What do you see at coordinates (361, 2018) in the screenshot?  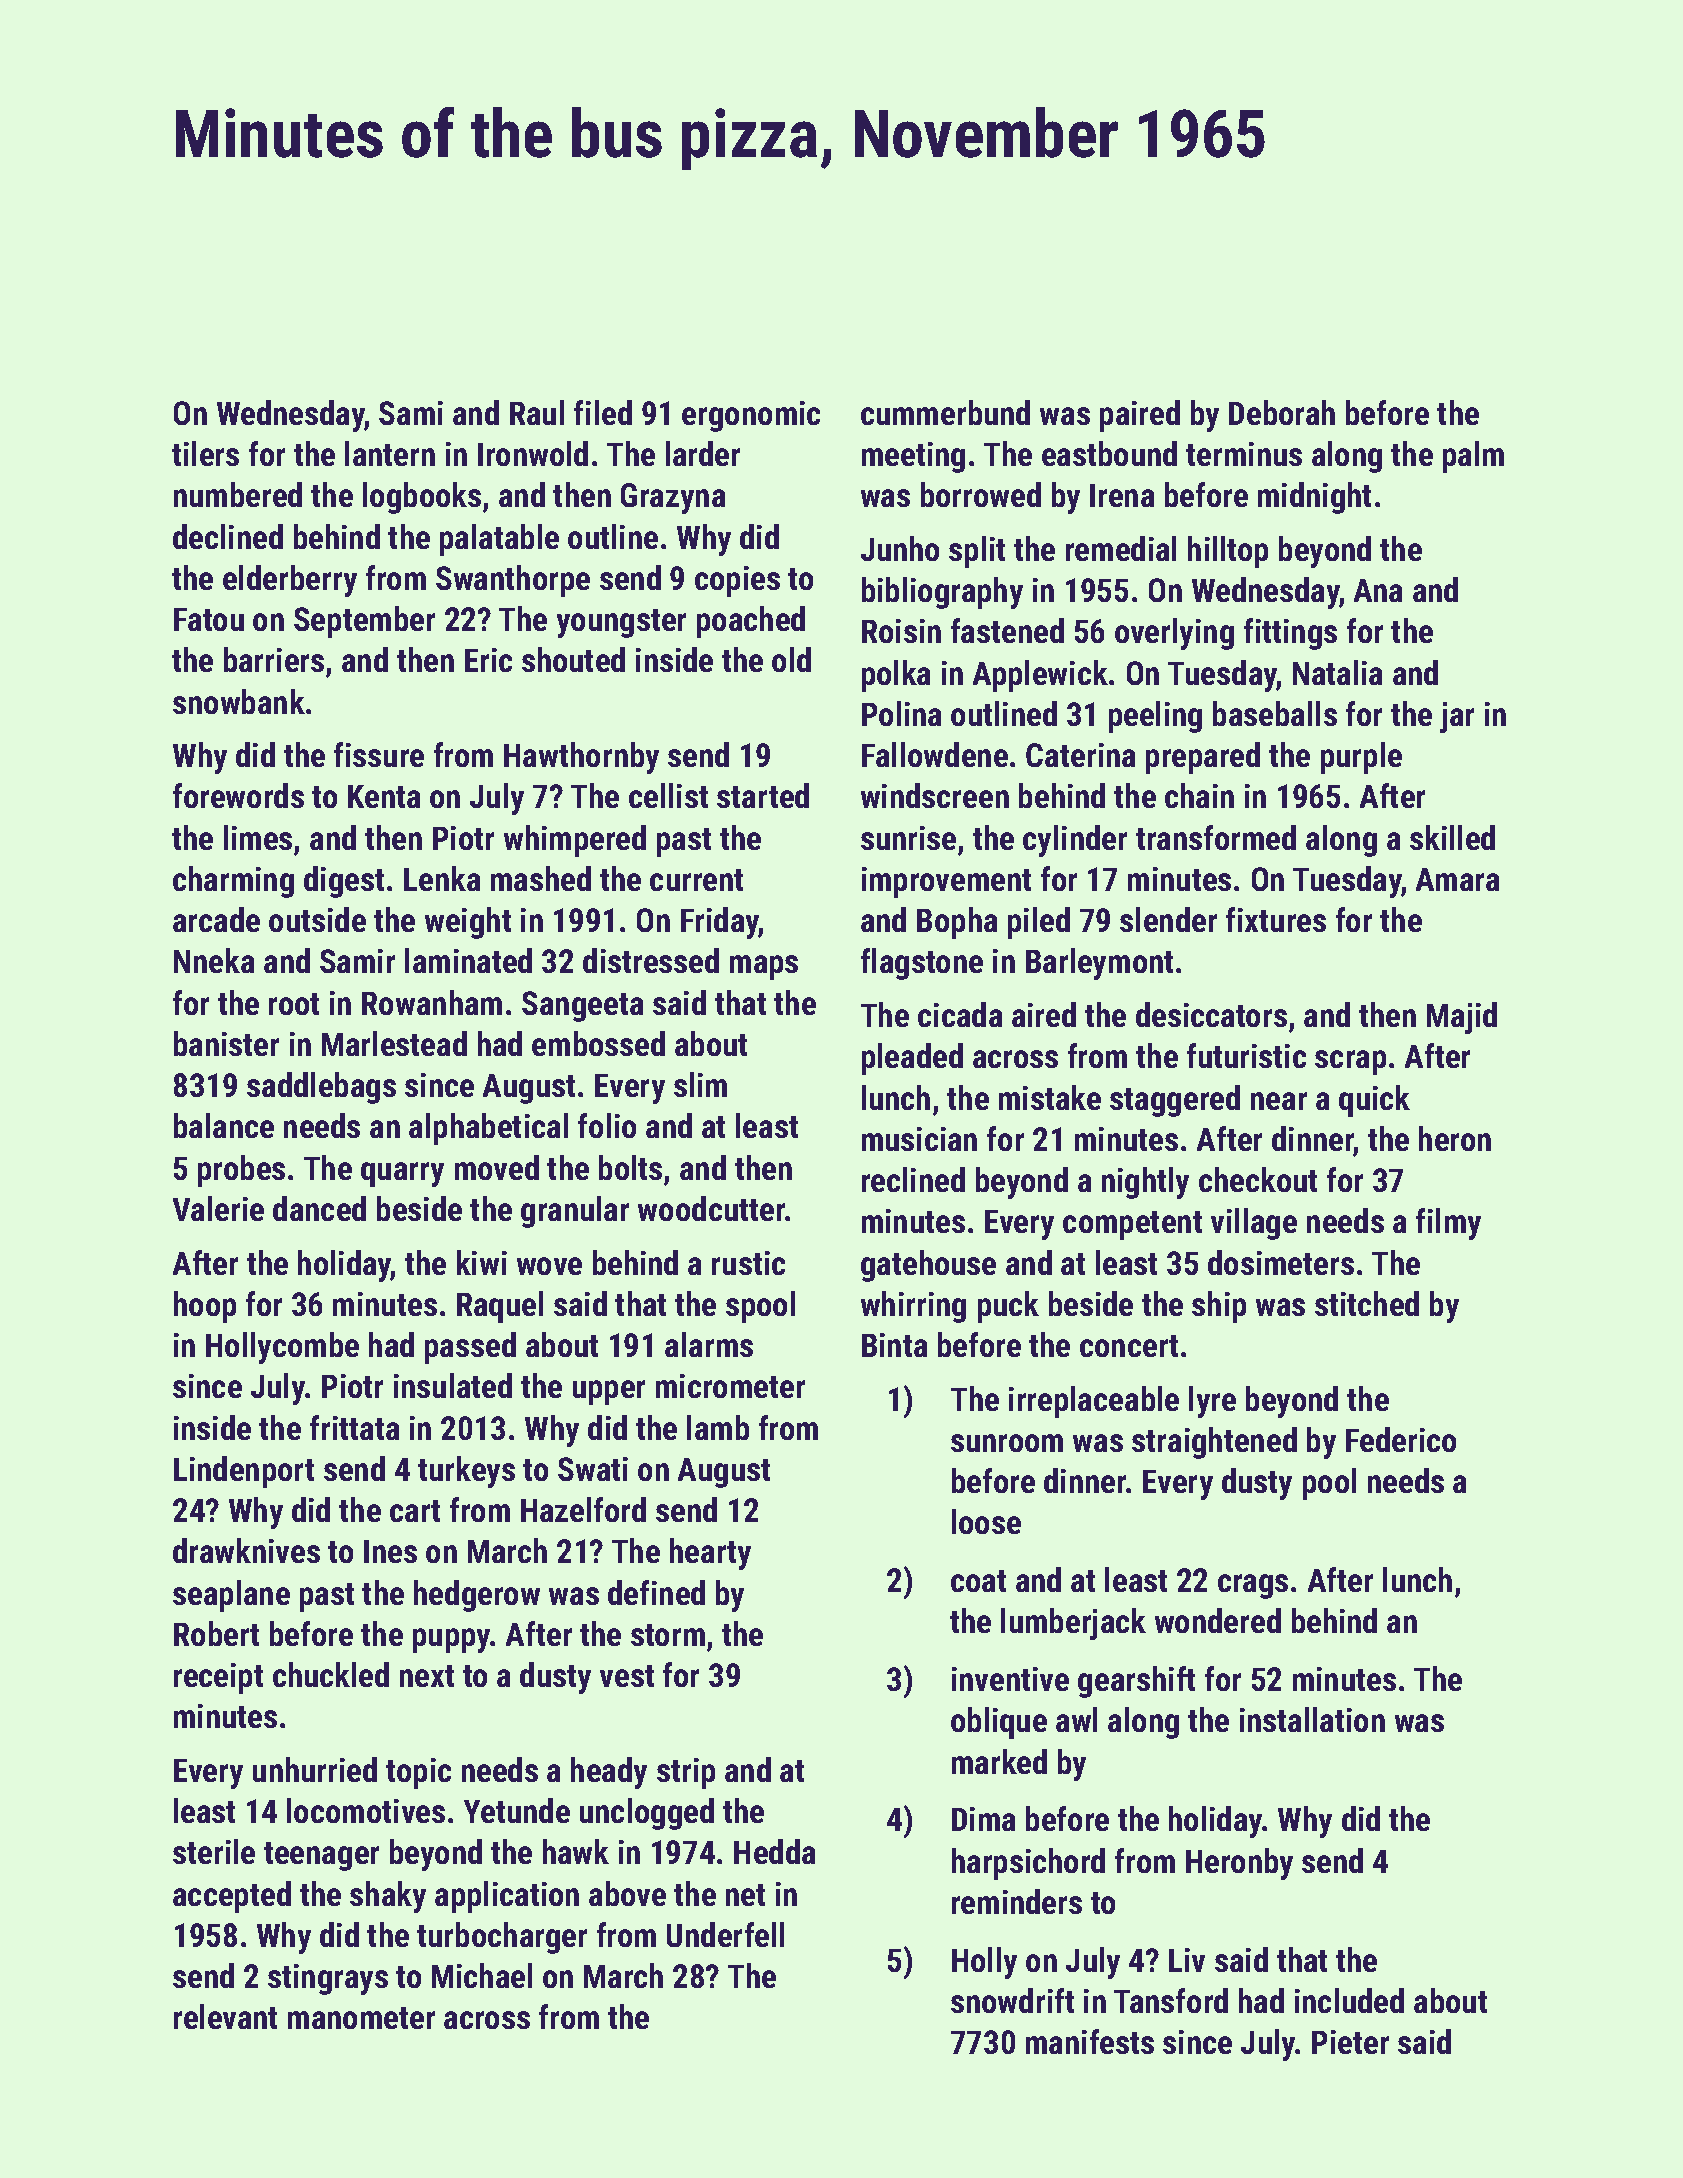 I see `manometer` at bounding box center [361, 2018].
